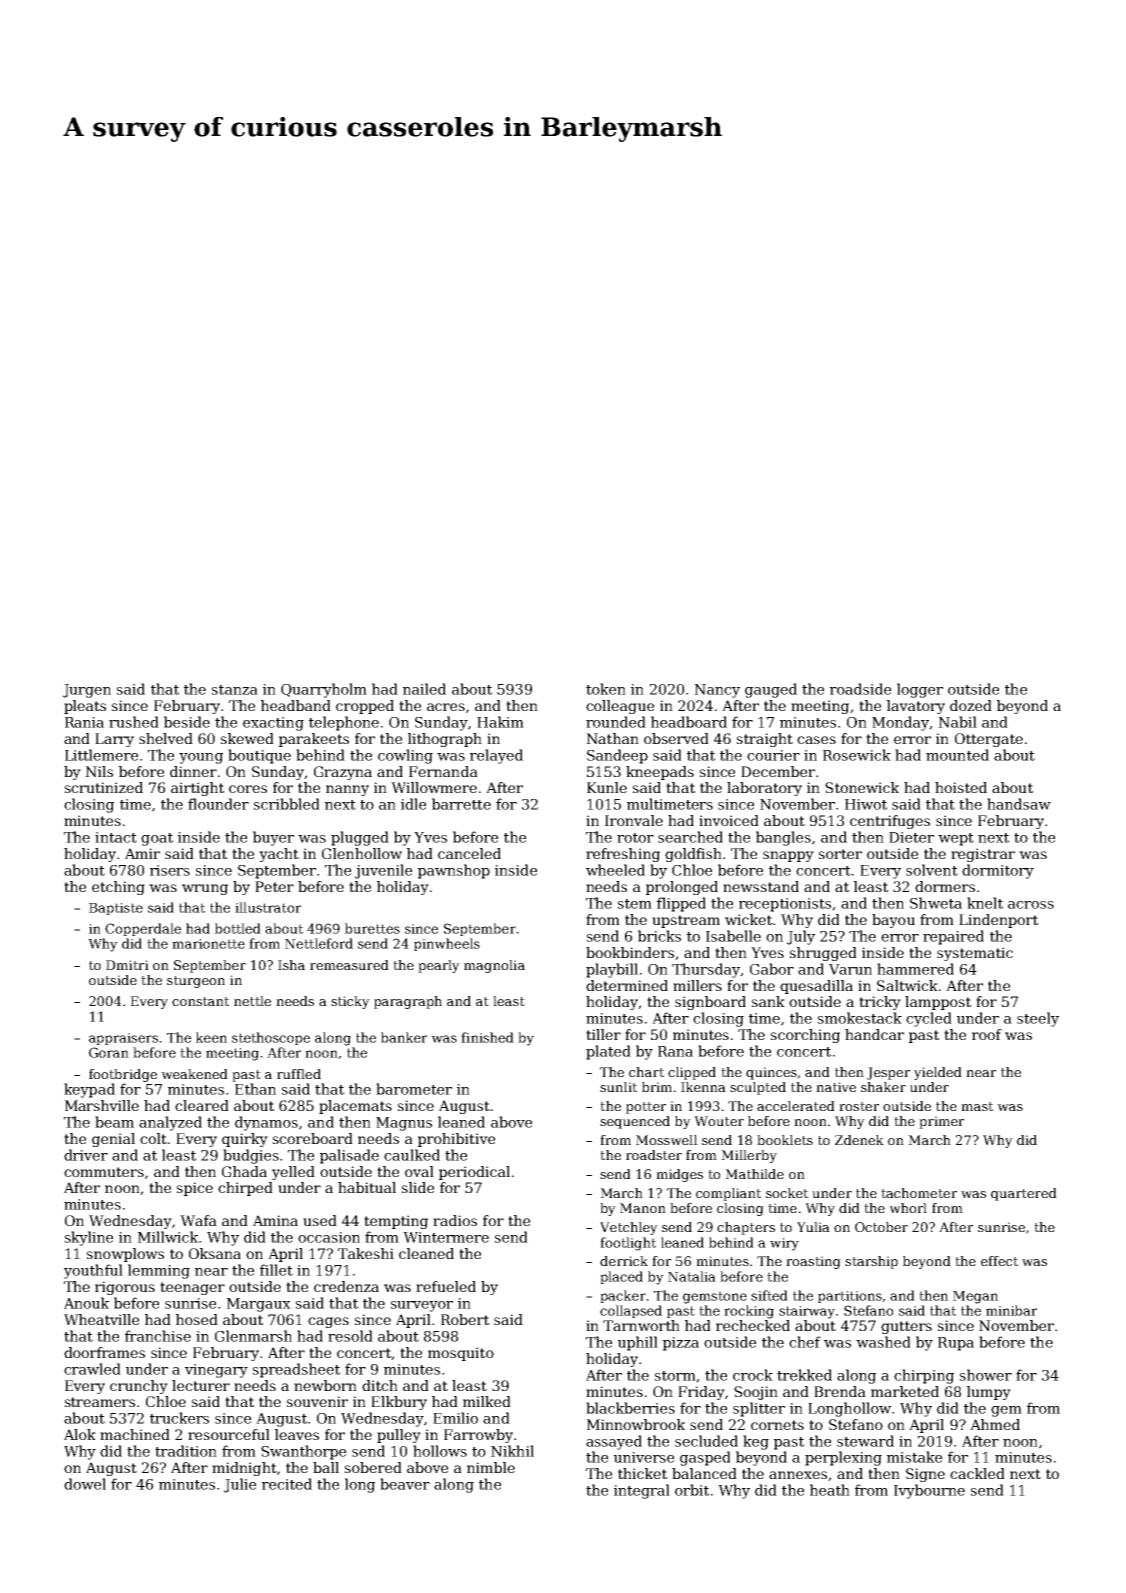 This image has height=1593, width=1126. I want to click on dowel, so click(85, 1484).
